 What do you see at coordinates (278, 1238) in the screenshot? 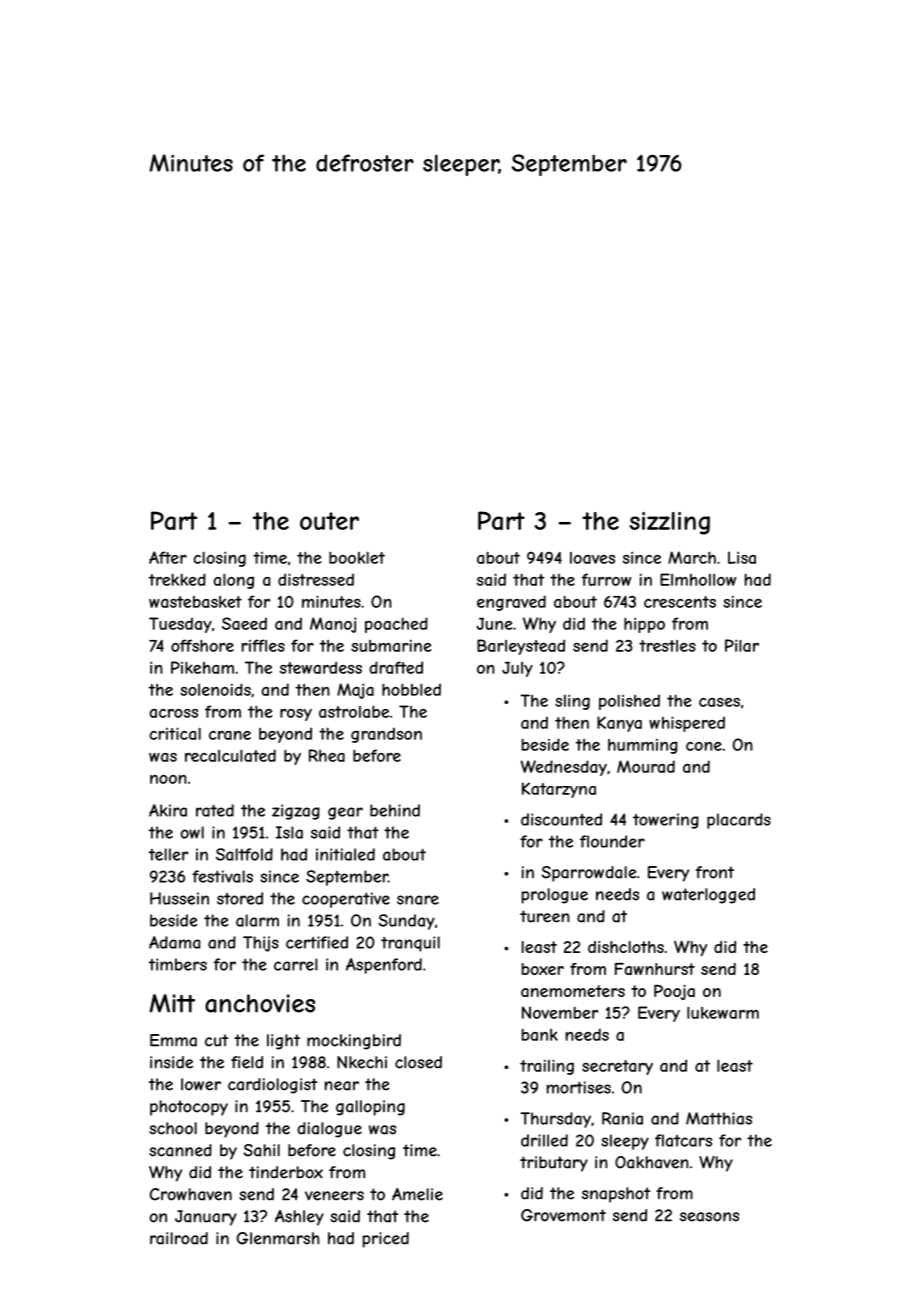
I see `Glenmarsh` at bounding box center [278, 1238].
